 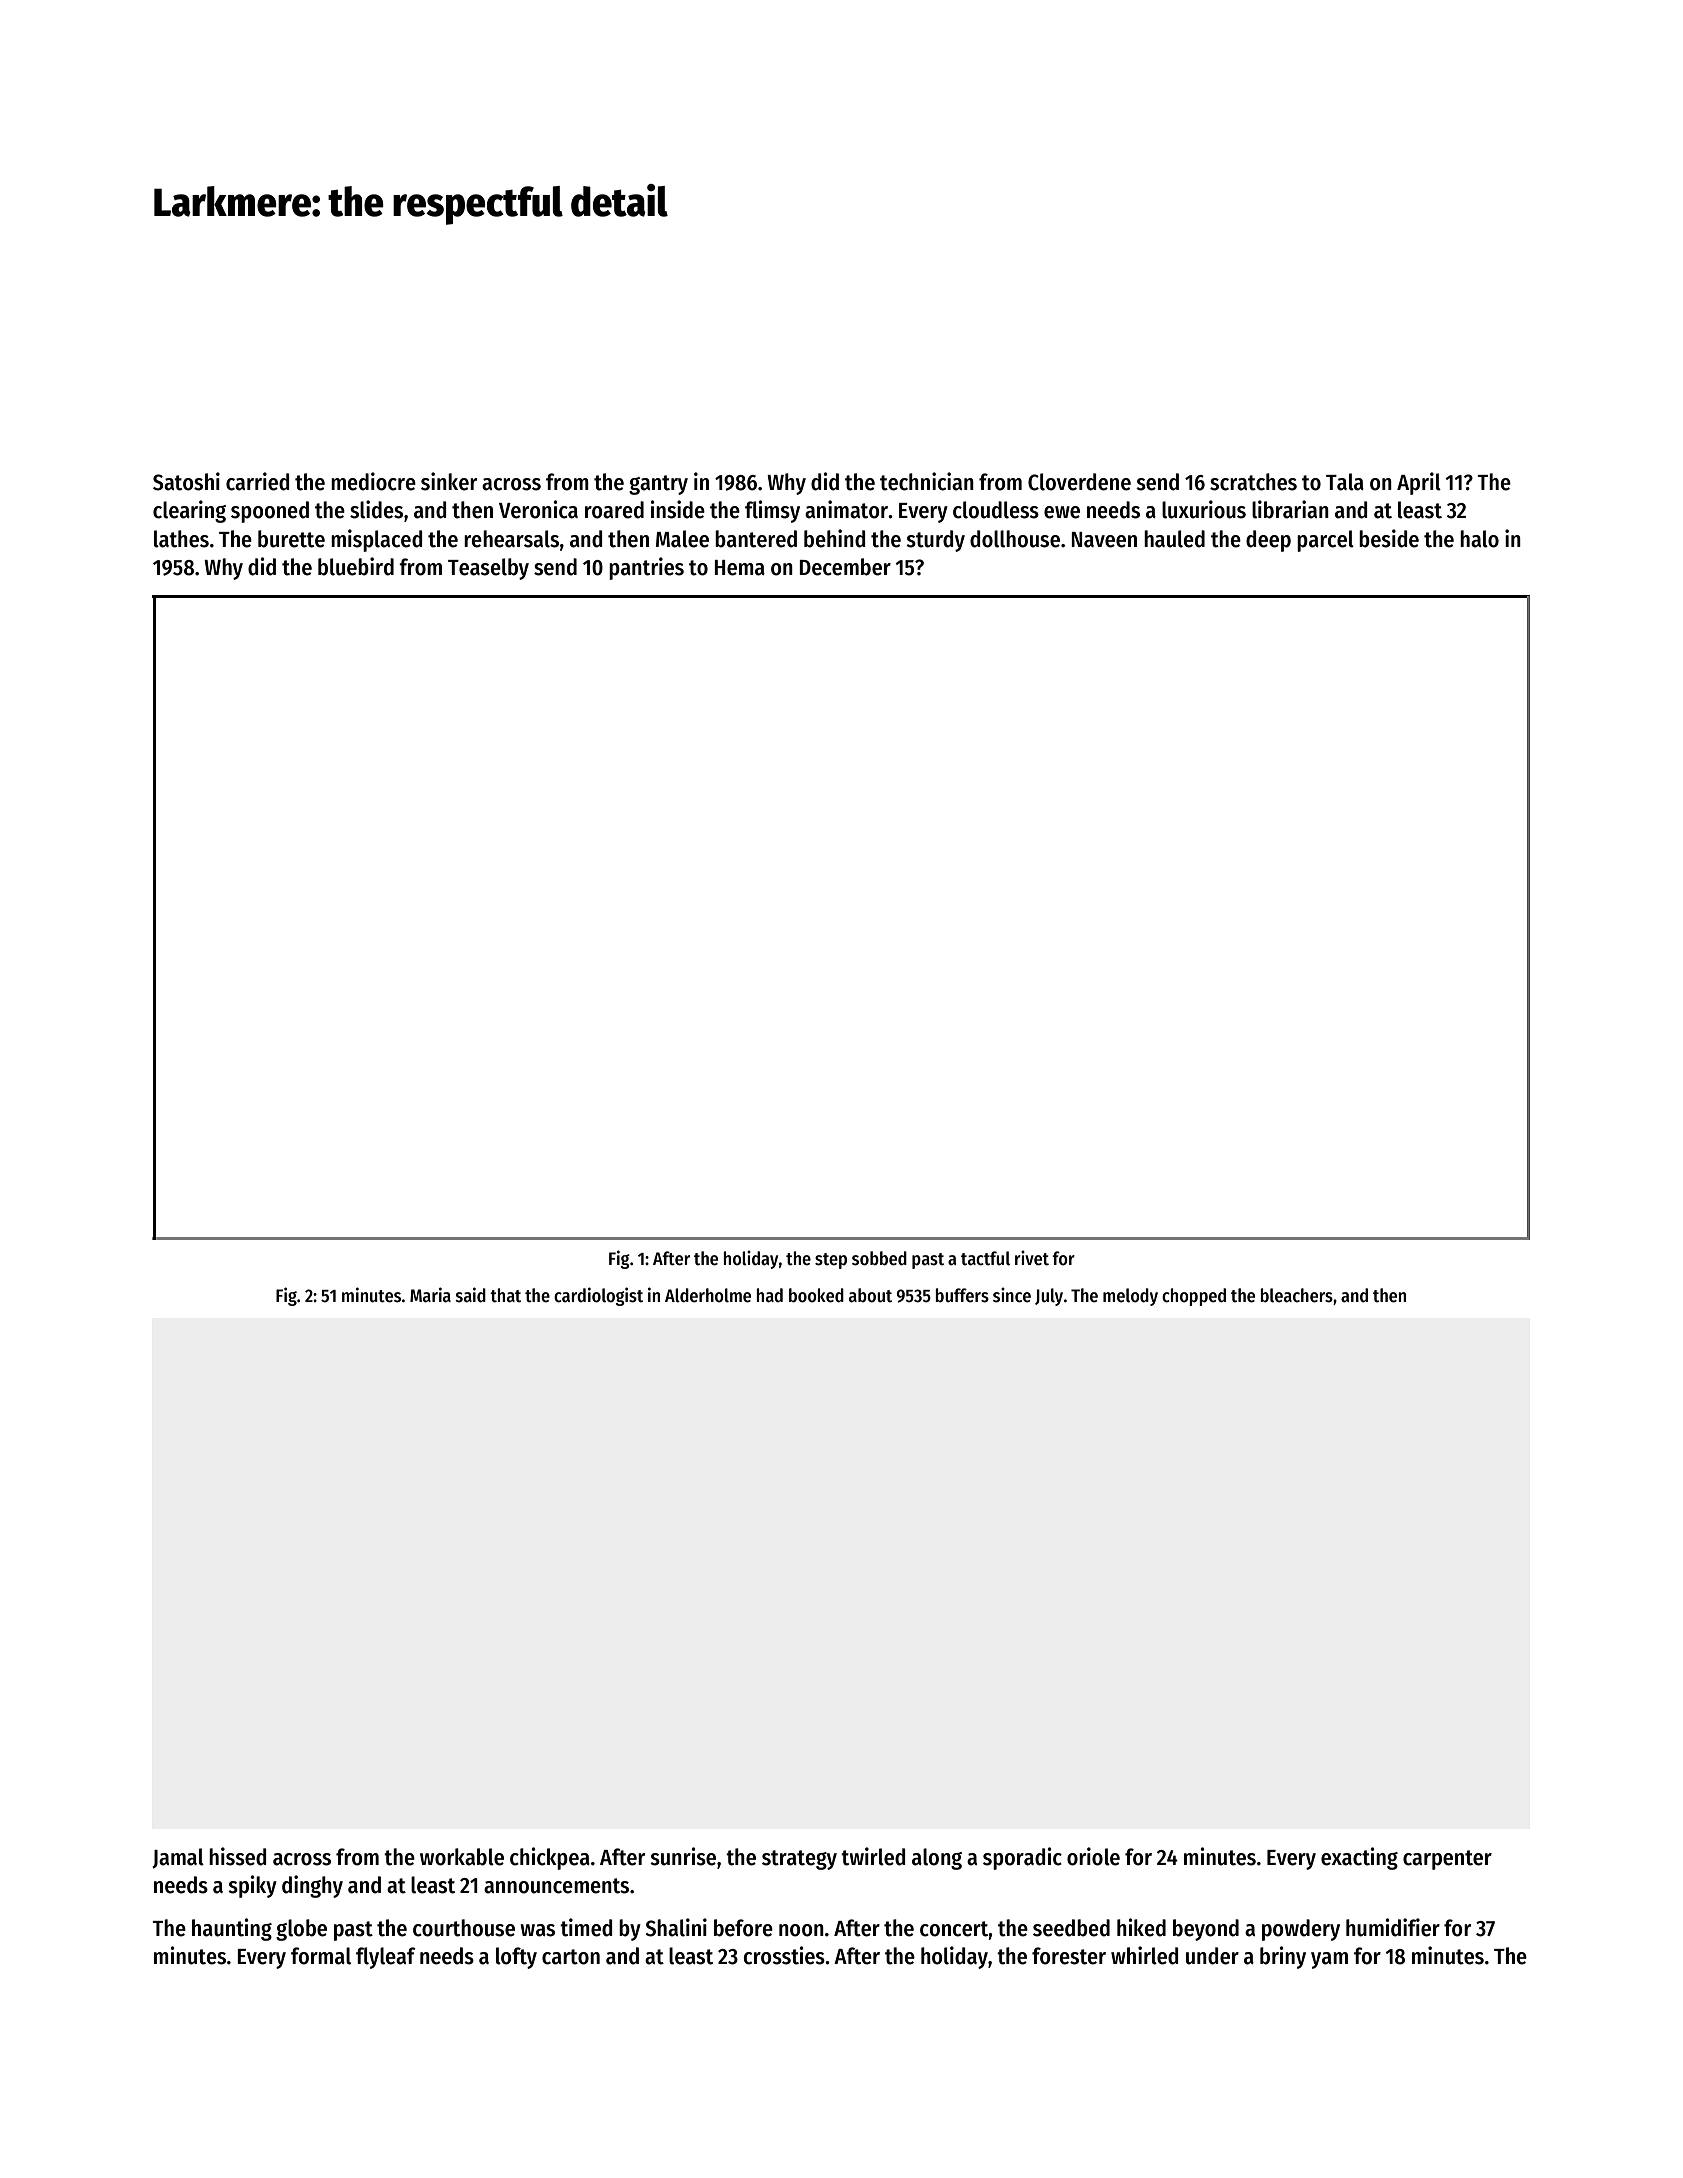 I want to click on exacting, so click(x=1359, y=1858).
